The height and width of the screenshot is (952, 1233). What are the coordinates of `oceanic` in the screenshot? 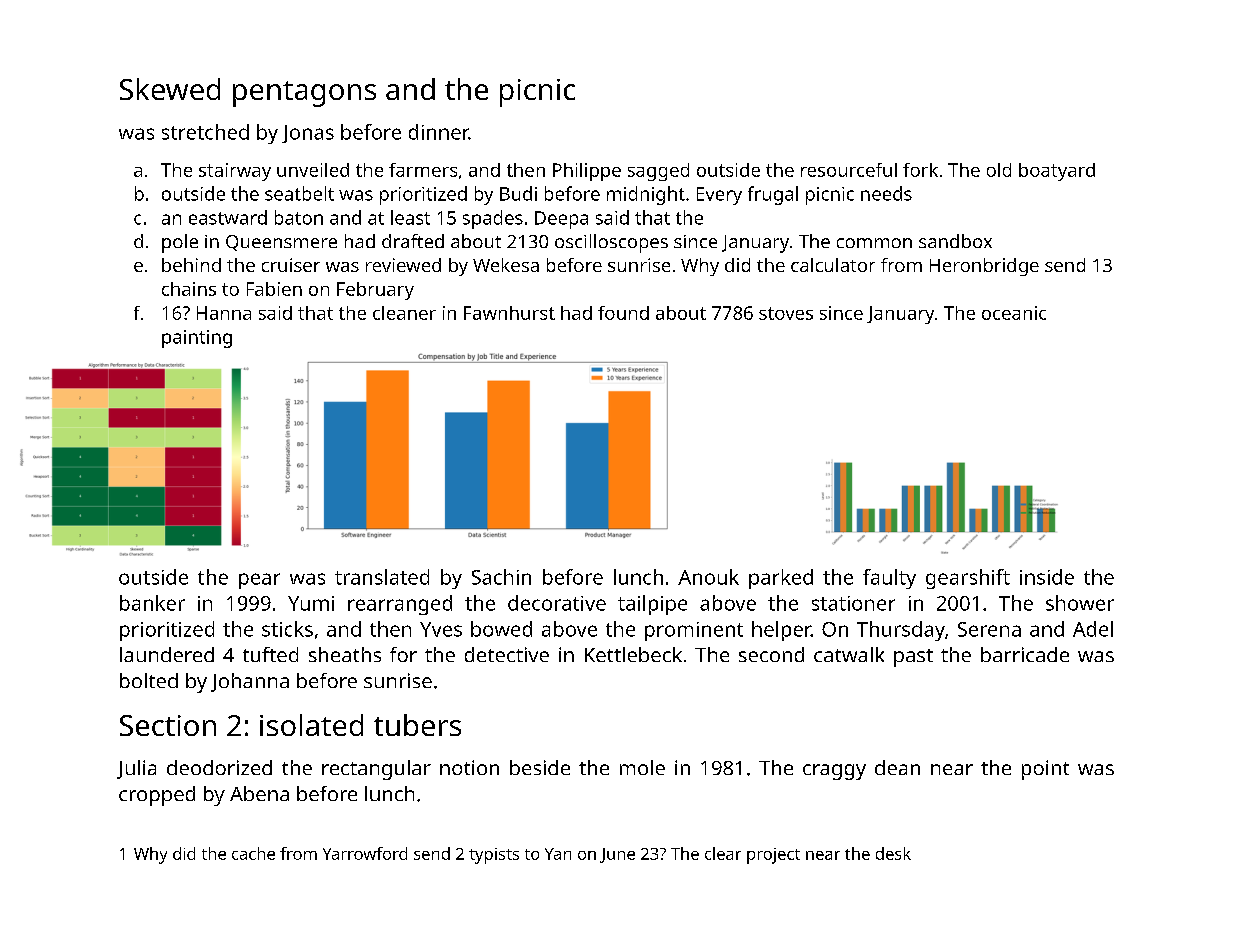 It's located at (1014, 313).
